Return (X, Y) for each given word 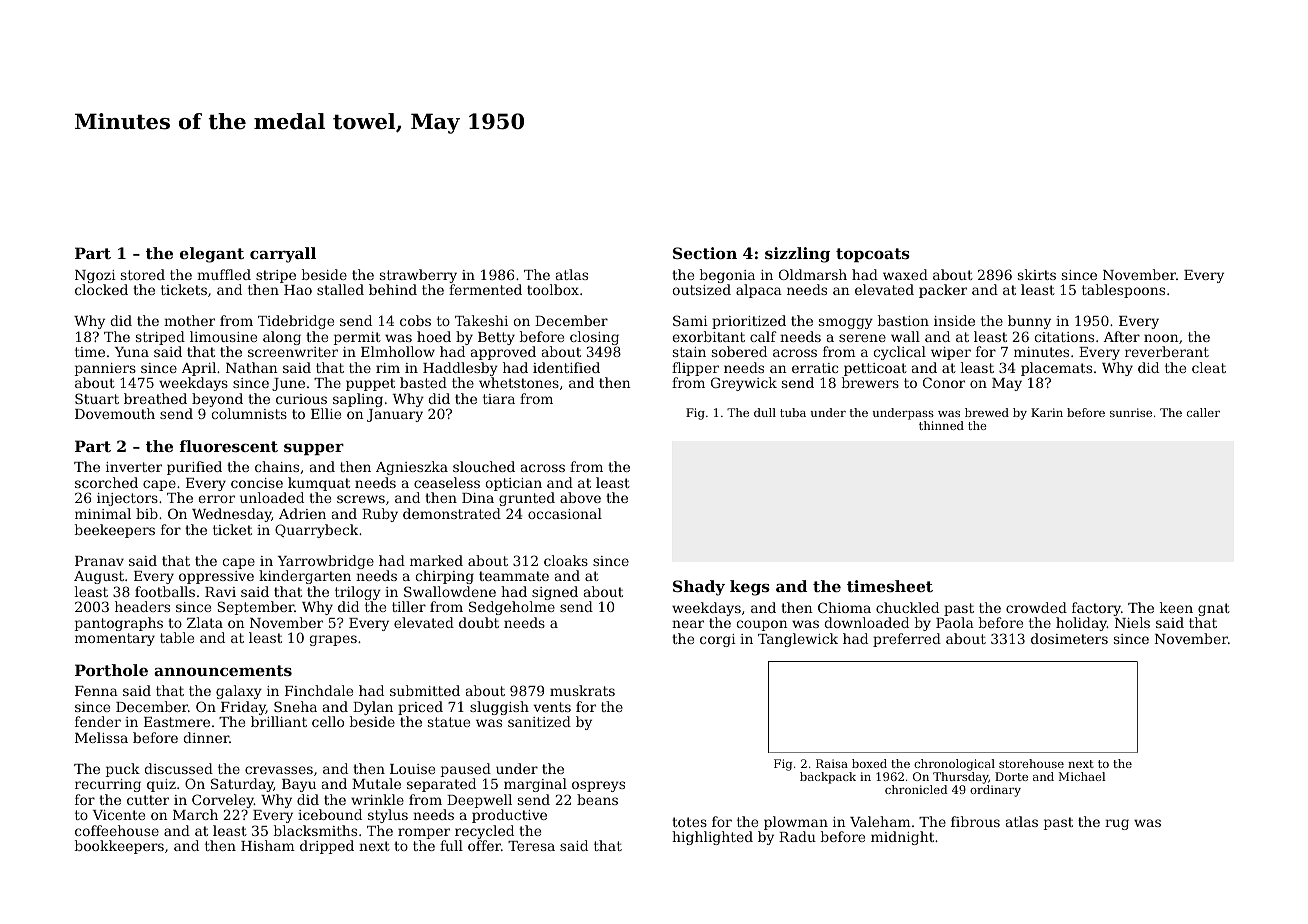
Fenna (96, 691)
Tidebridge (296, 322)
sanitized (539, 721)
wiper (951, 353)
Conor (944, 382)
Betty (496, 338)
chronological (954, 765)
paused (466, 770)
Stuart (97, 398)
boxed (869, 763)
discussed (178, 768)
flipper (695, 369)
